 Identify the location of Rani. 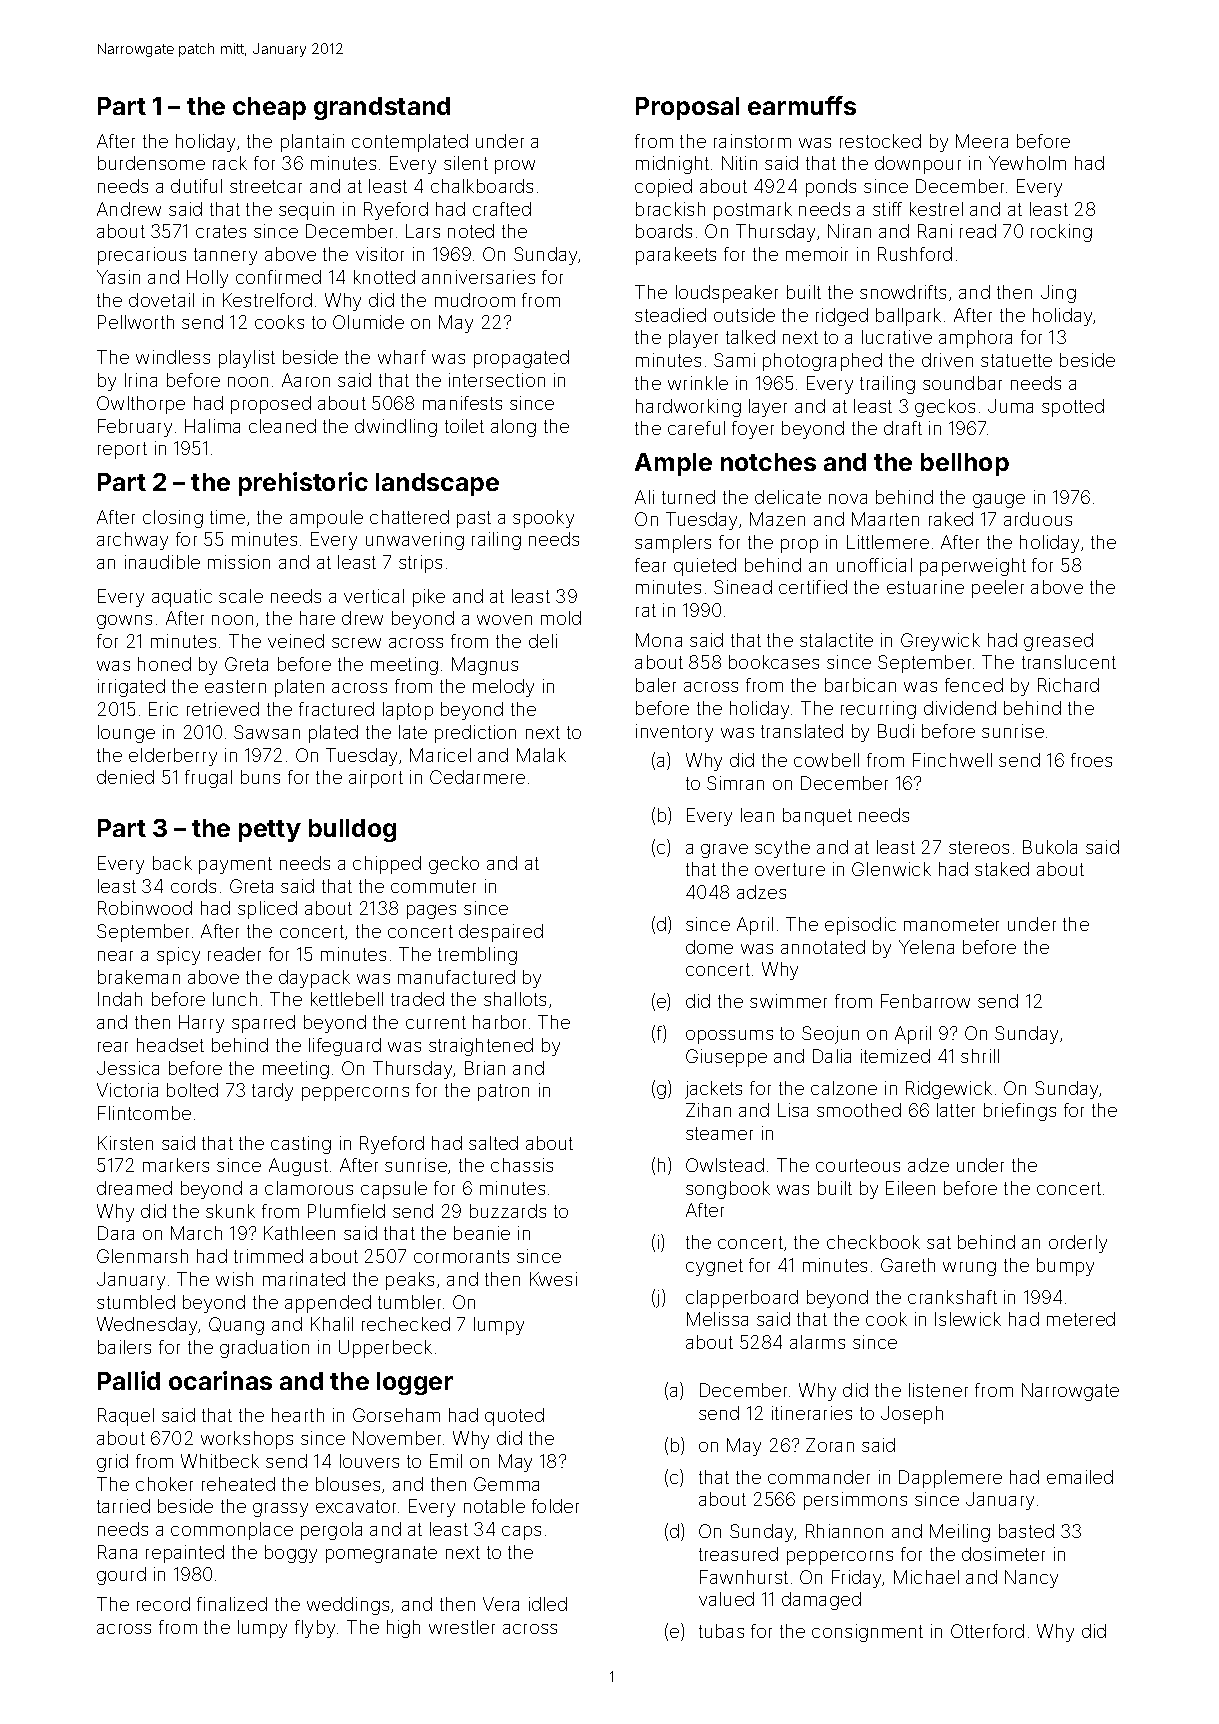
(935, 231).
